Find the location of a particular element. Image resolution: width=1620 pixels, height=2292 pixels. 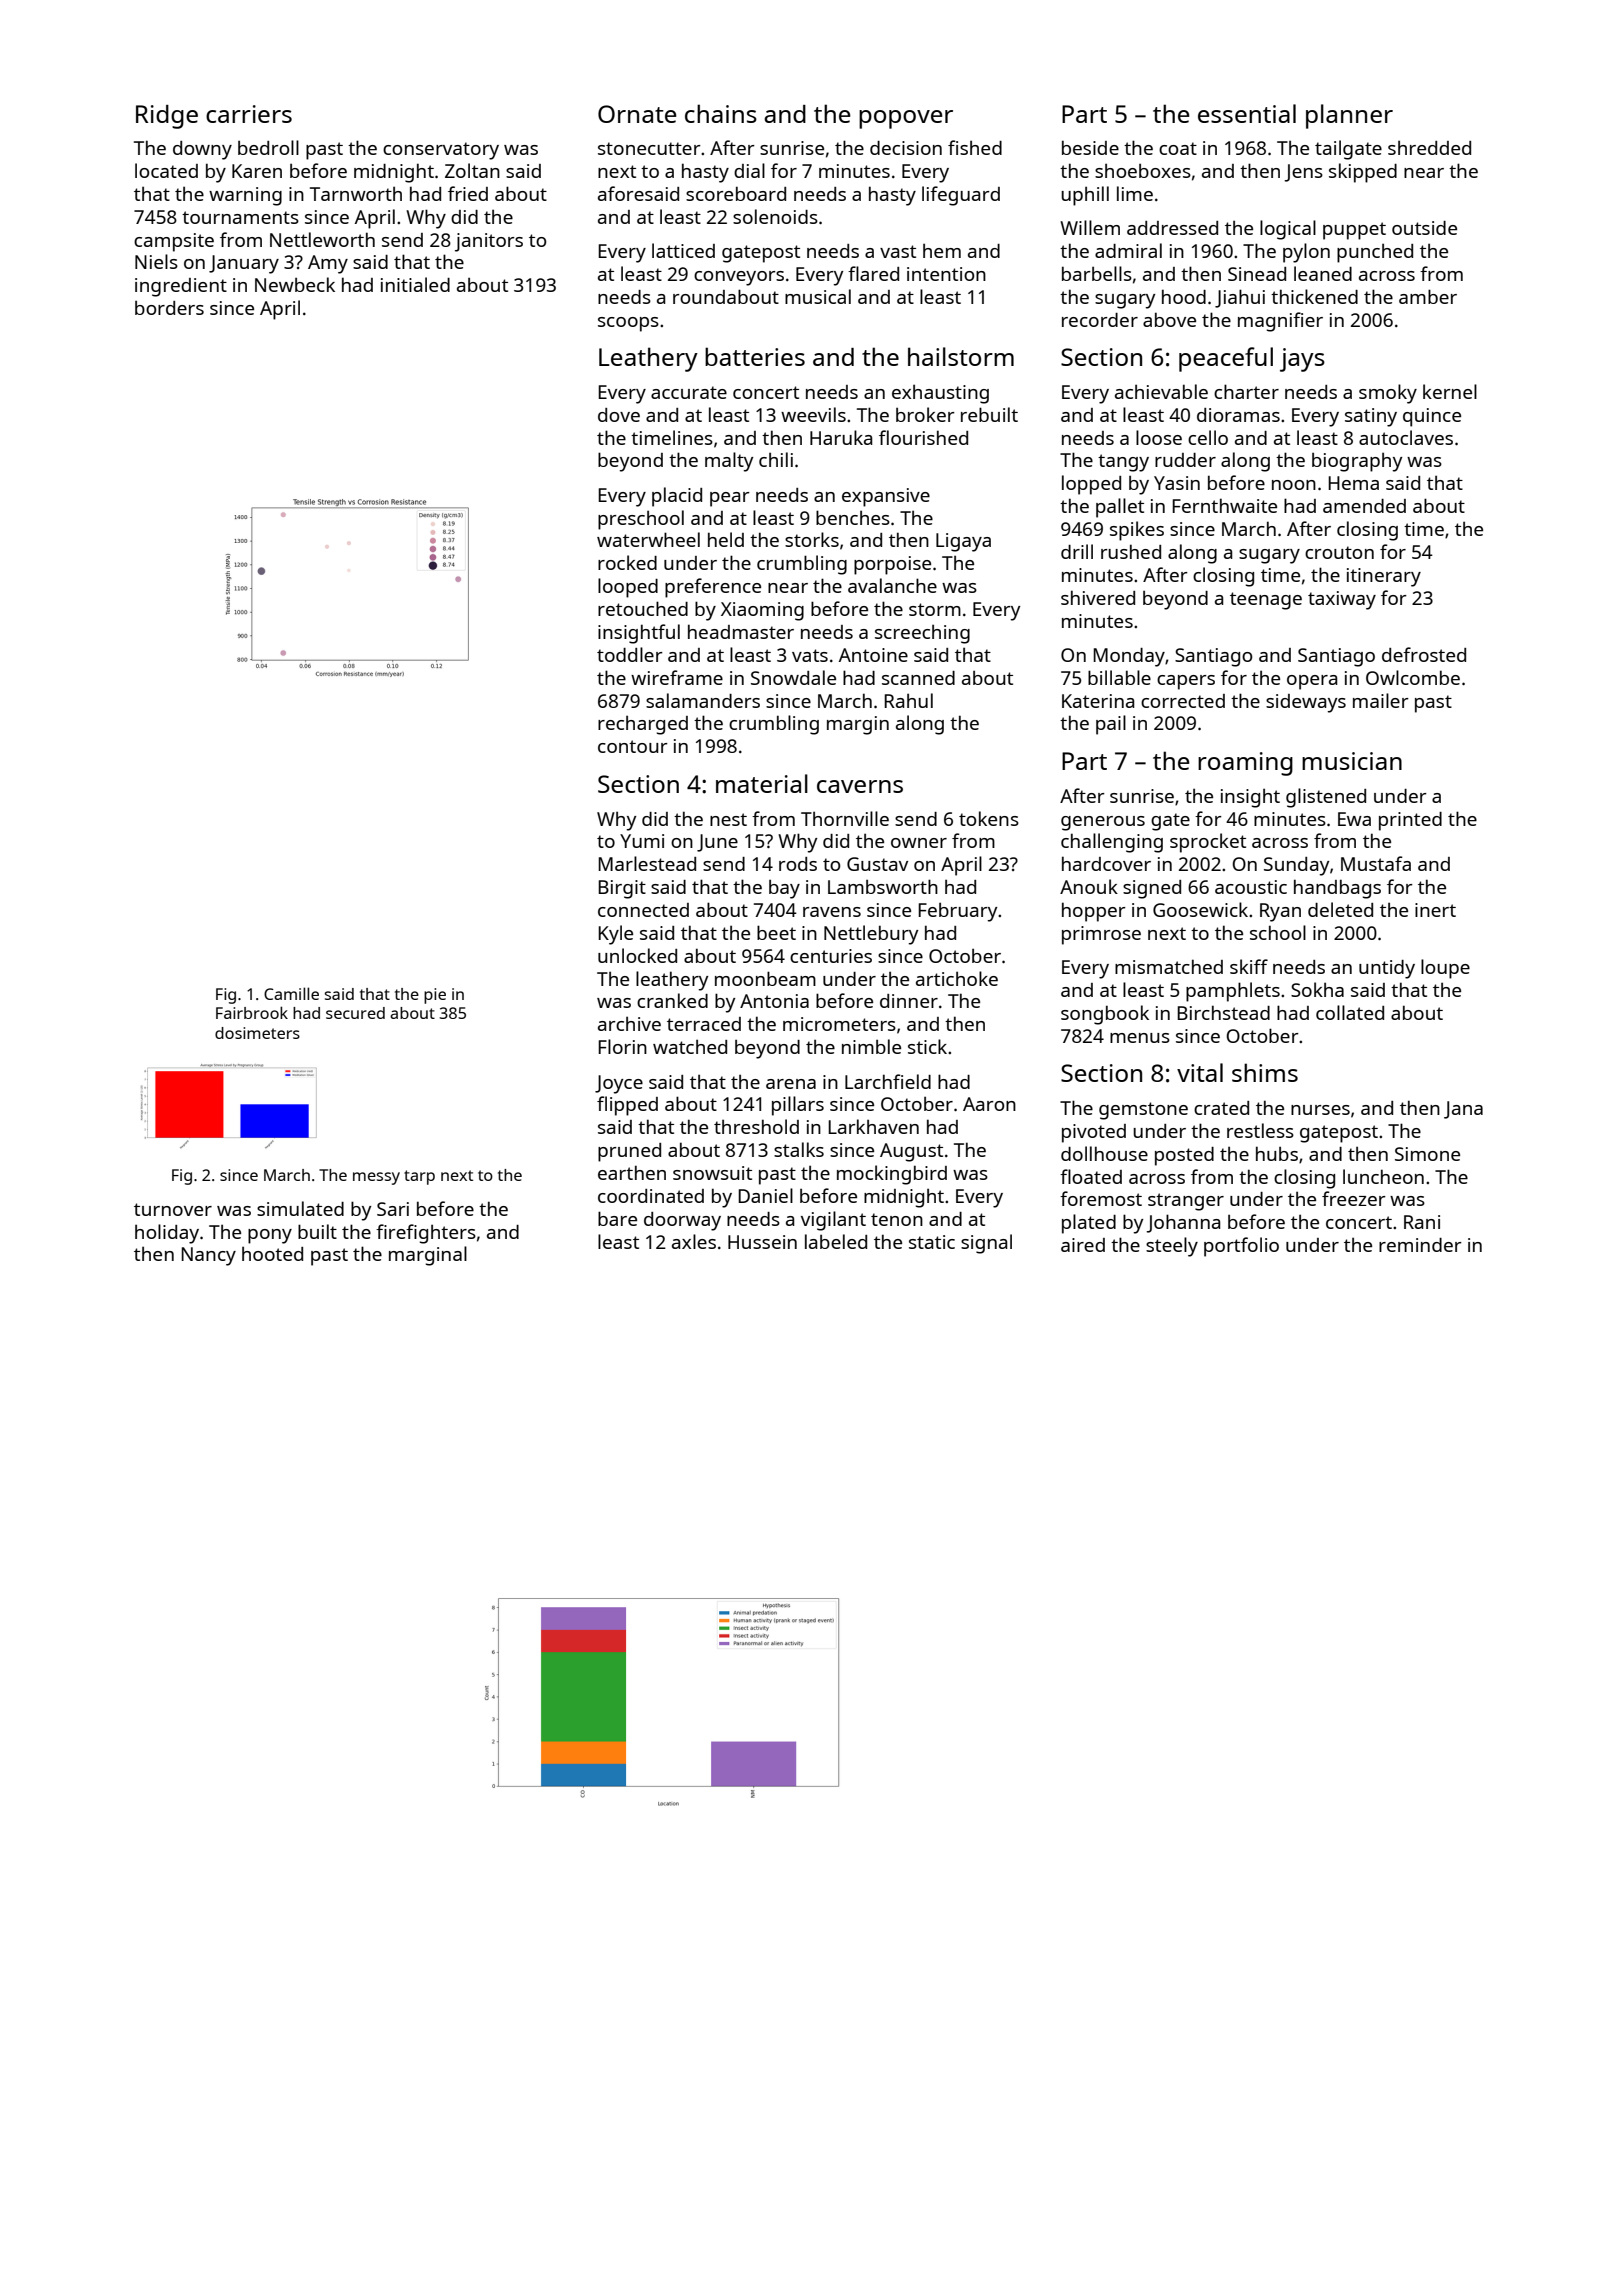

Goosewick is located at coordinates (1200, 909).
